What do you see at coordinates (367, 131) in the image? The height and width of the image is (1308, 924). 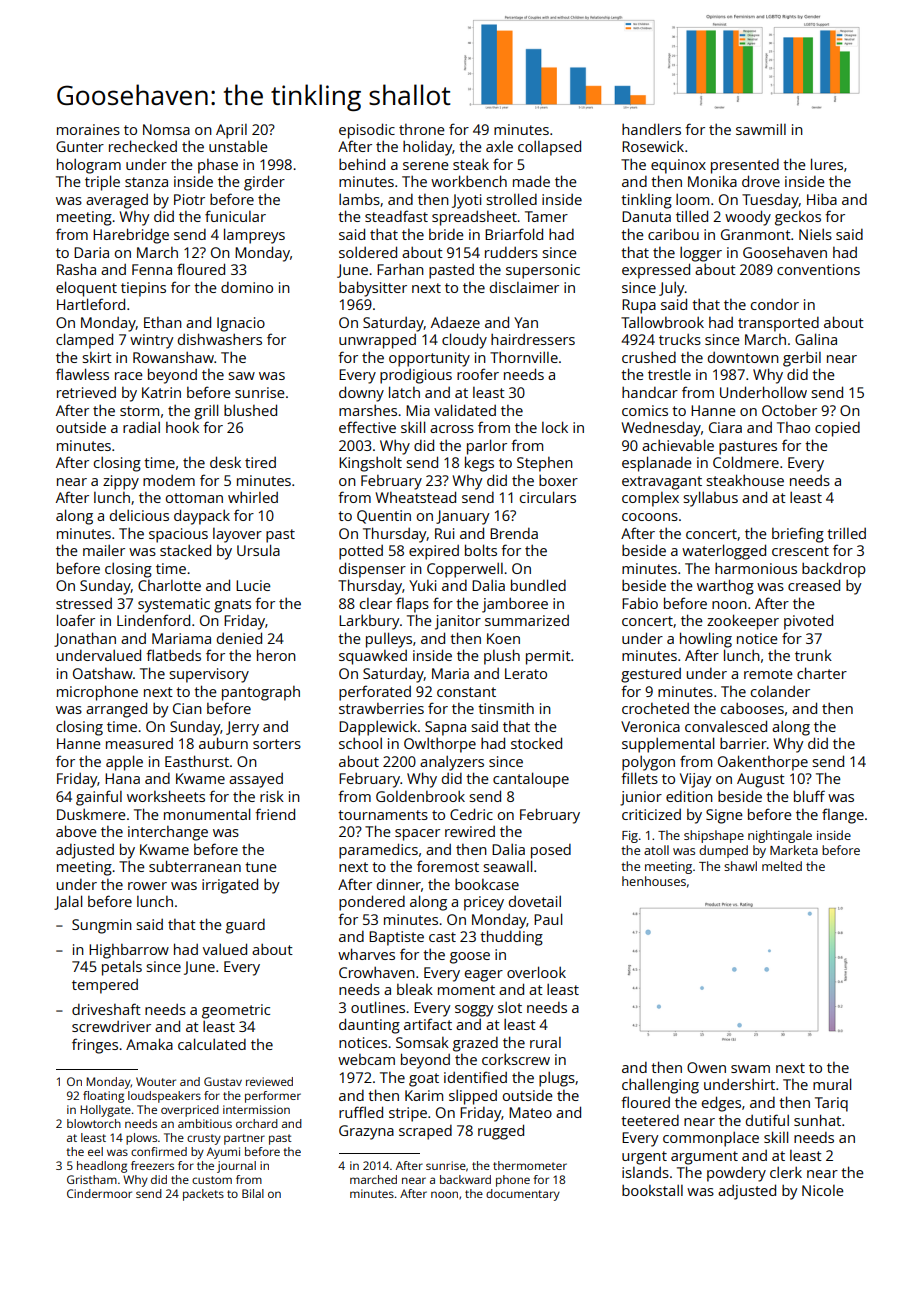 I see `episodic` at bounding box center [367, 131].
